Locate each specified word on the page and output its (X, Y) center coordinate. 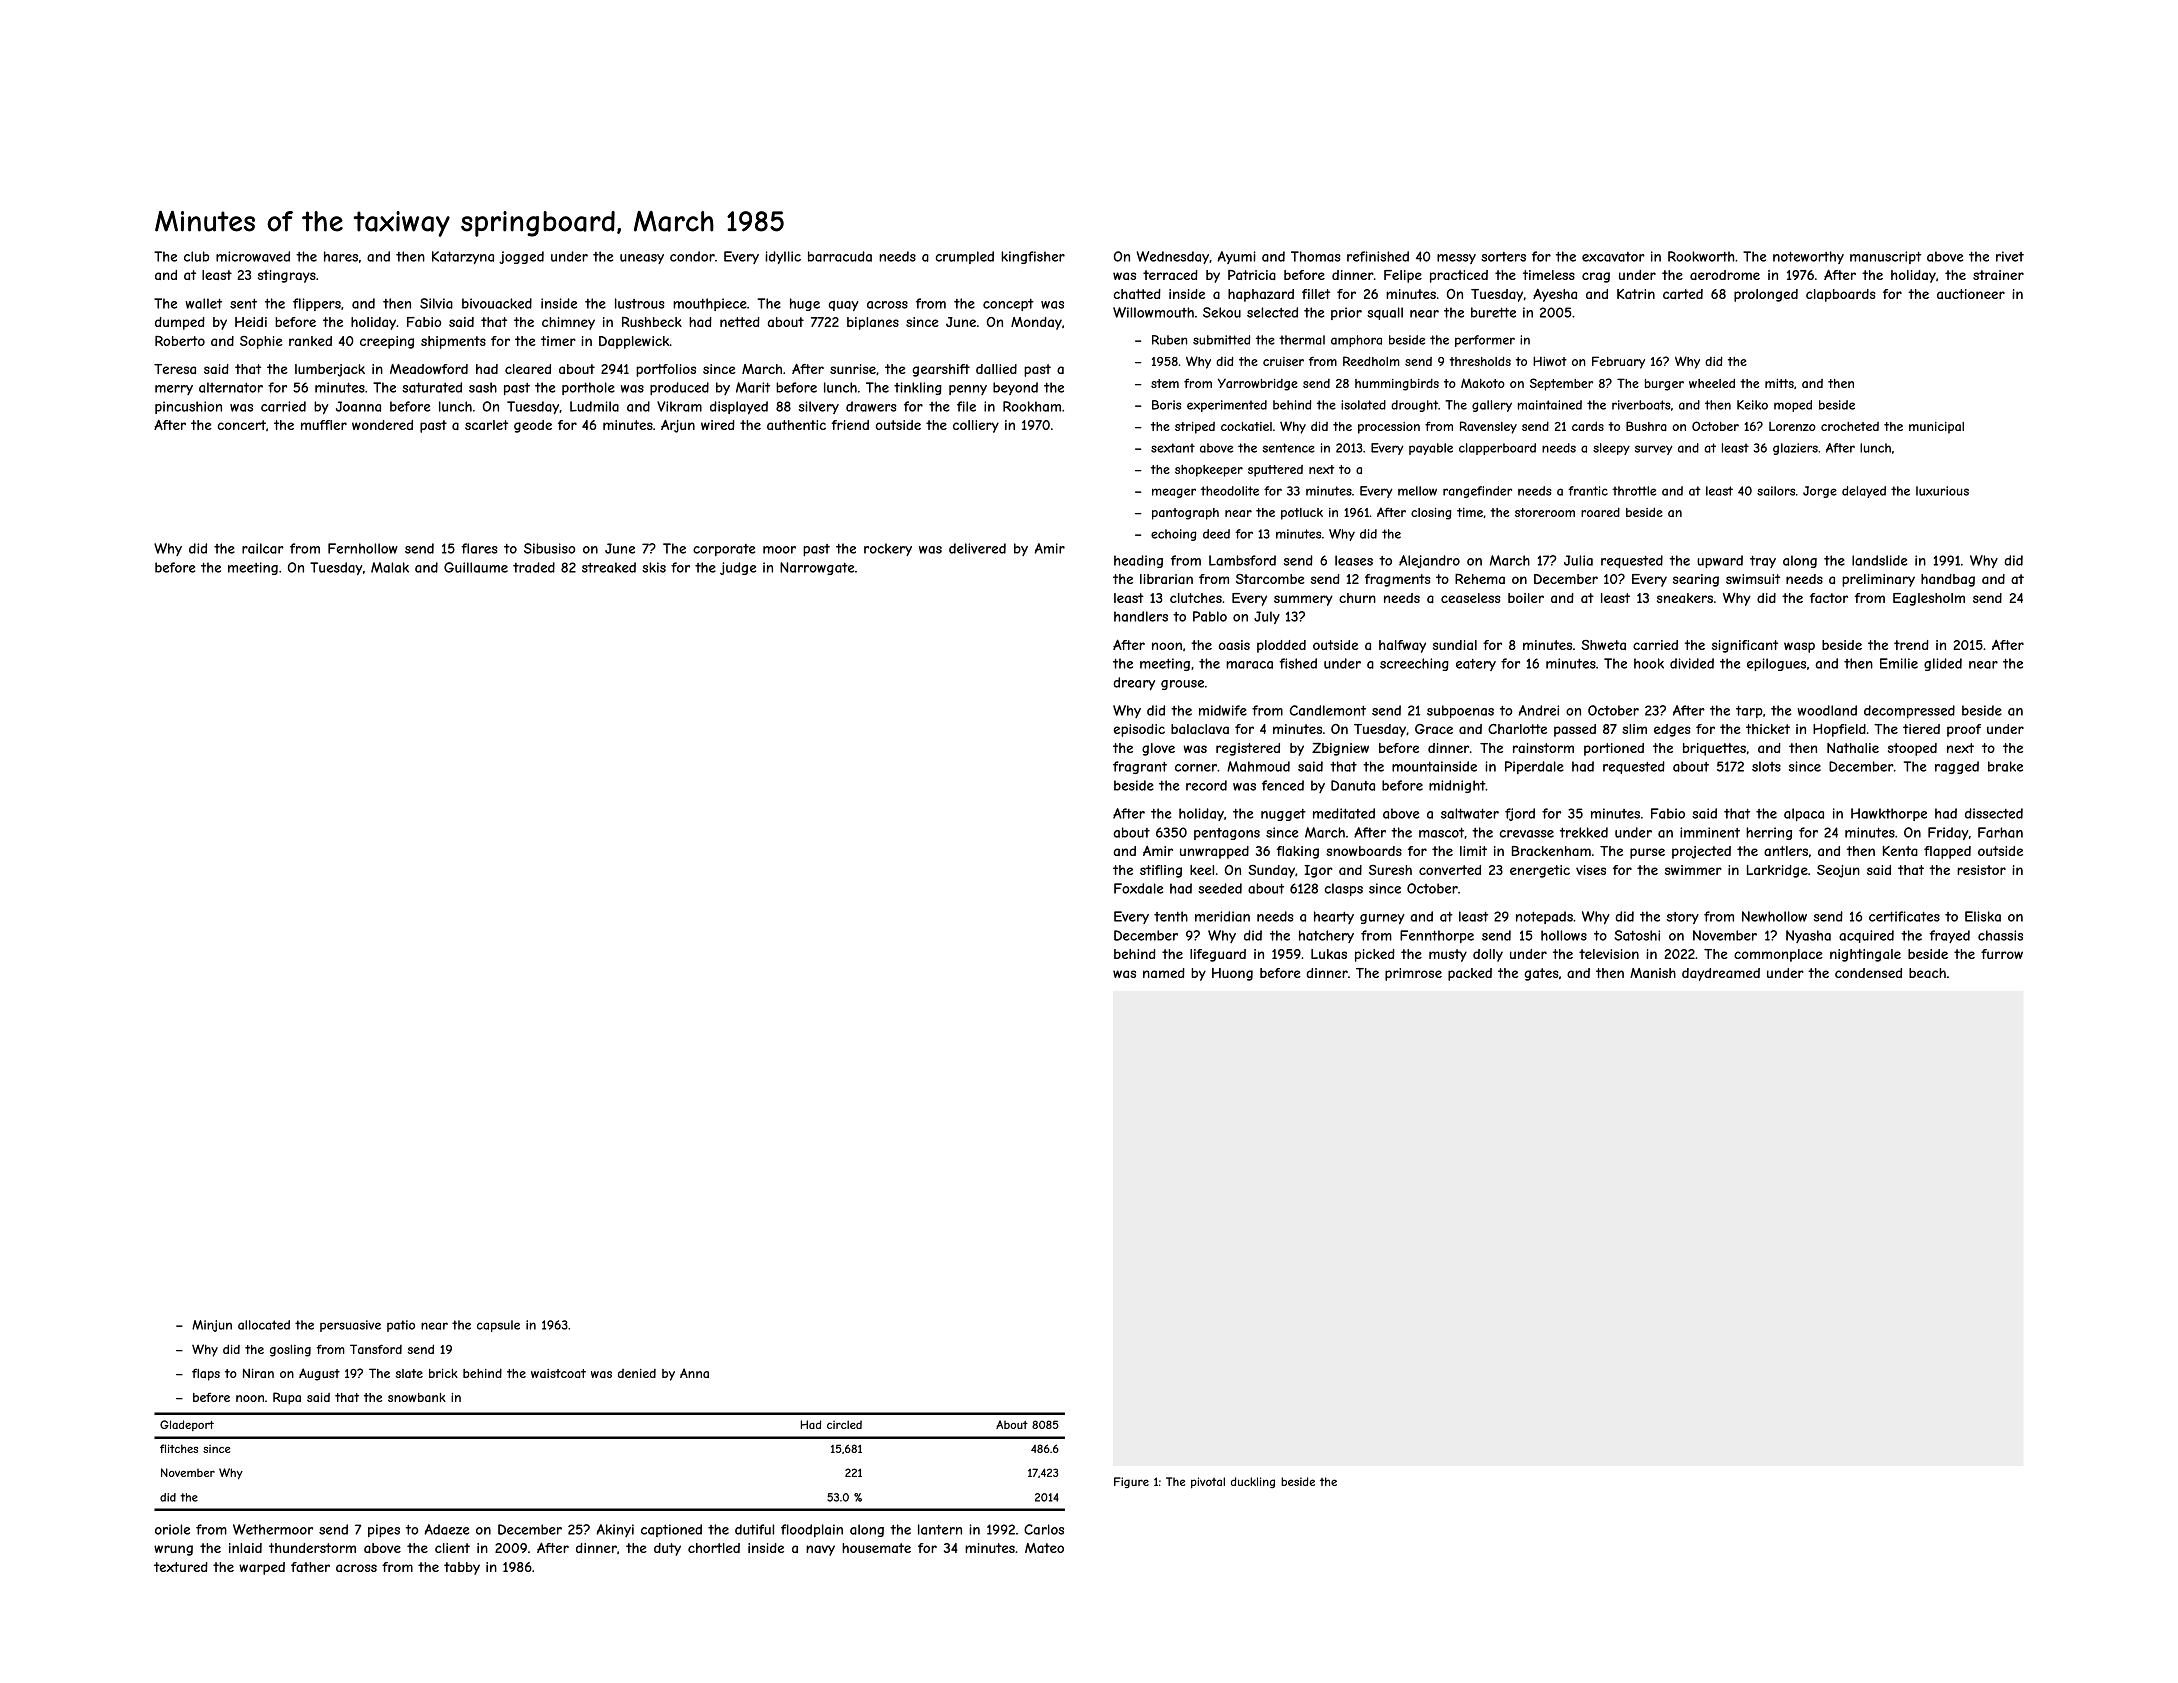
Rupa (287, 1398)
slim (1634, 729)
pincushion (188, 407)
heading (1138, 561)
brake (2005, 766)
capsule (498, 1326)
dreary (1134, 683)
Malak (390, 567)
